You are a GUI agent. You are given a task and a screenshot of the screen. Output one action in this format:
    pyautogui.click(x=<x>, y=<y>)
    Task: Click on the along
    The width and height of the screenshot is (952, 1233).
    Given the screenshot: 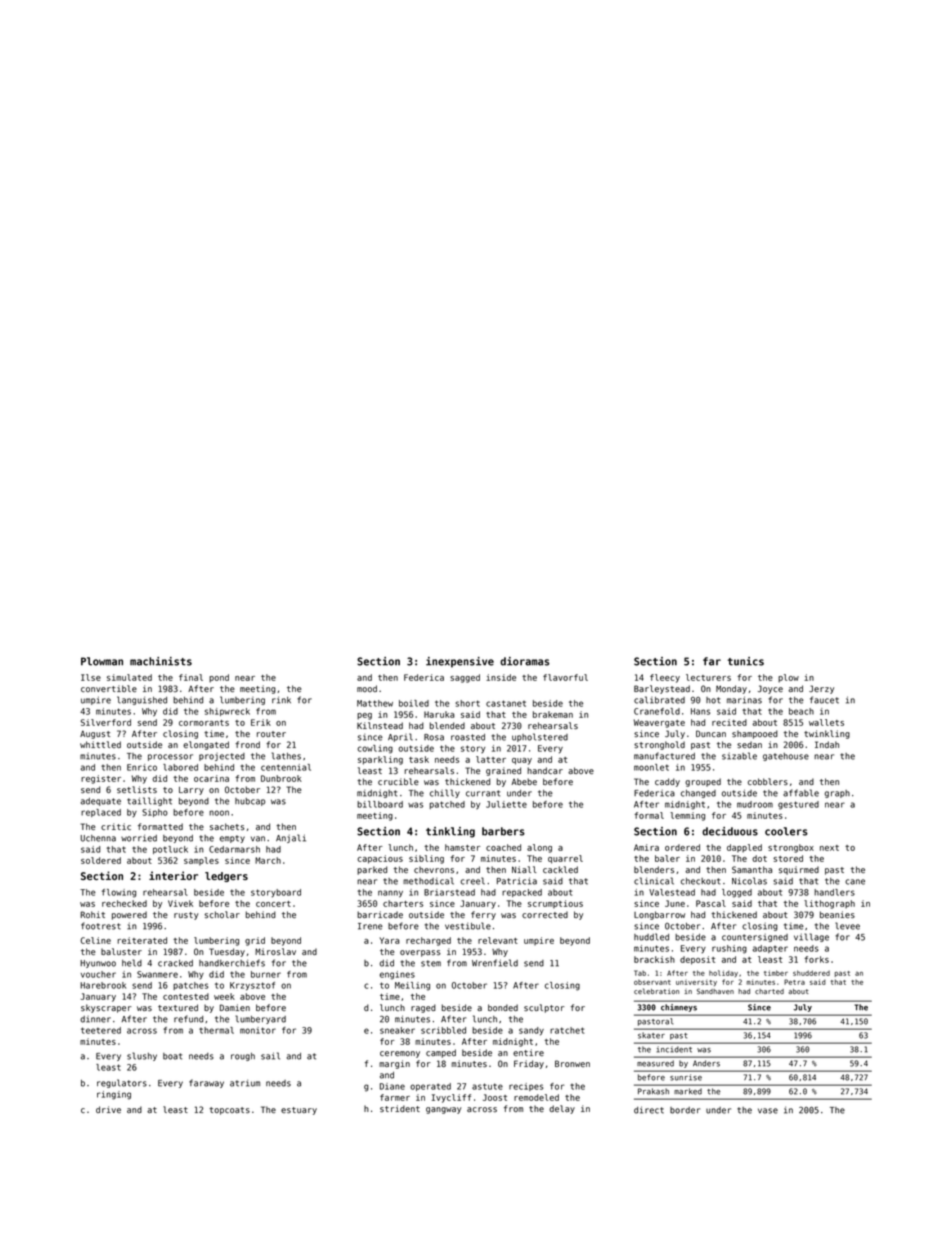 What is the action you would take?
    pyautogui.click(x=539, y=848)
